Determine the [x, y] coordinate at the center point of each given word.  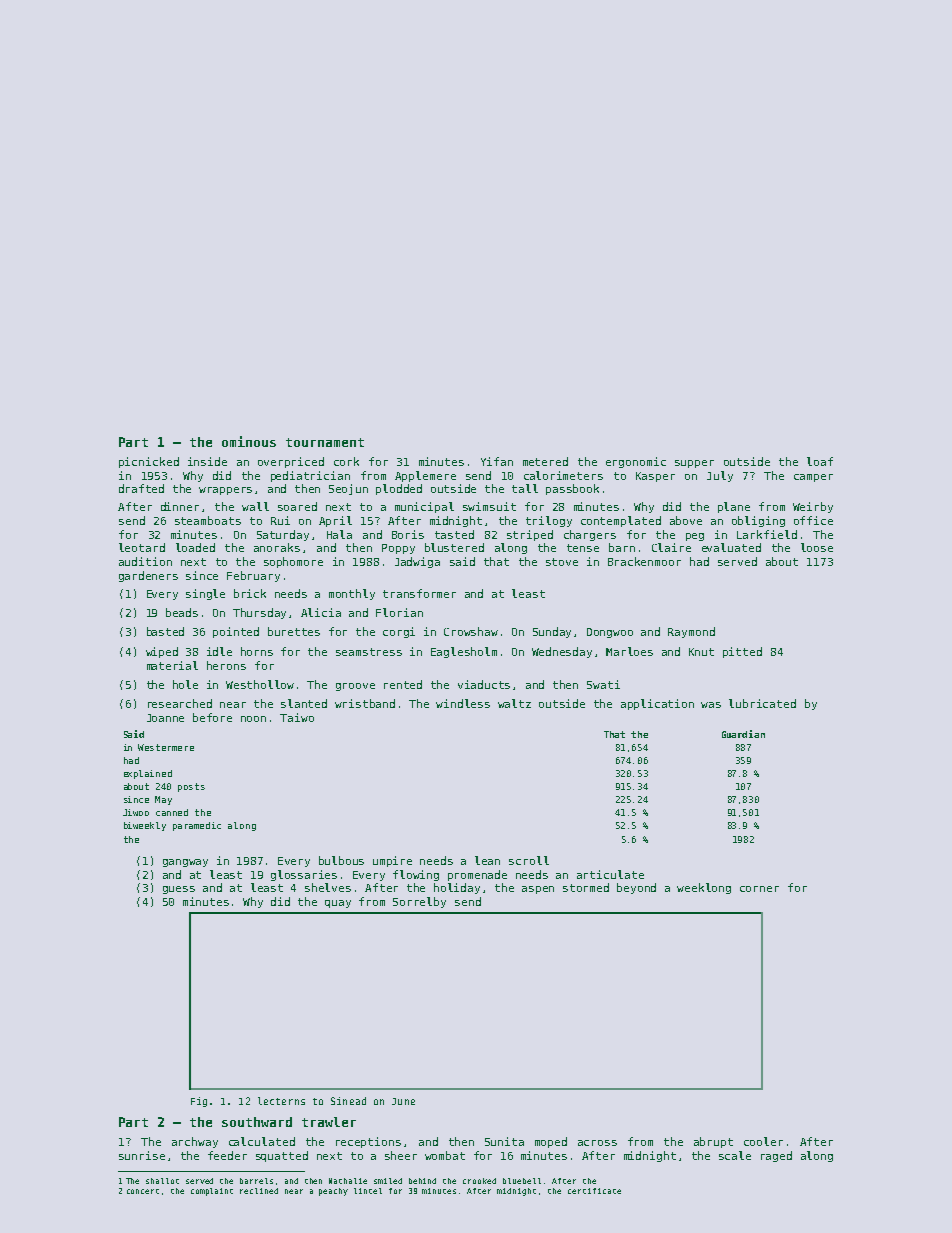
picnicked [149, 462]
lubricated [762, 703]
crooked [479, 1181]
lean [487, 860]
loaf [820, 461]
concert [143, 1191]
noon [253, 719]
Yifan [497, 461]
